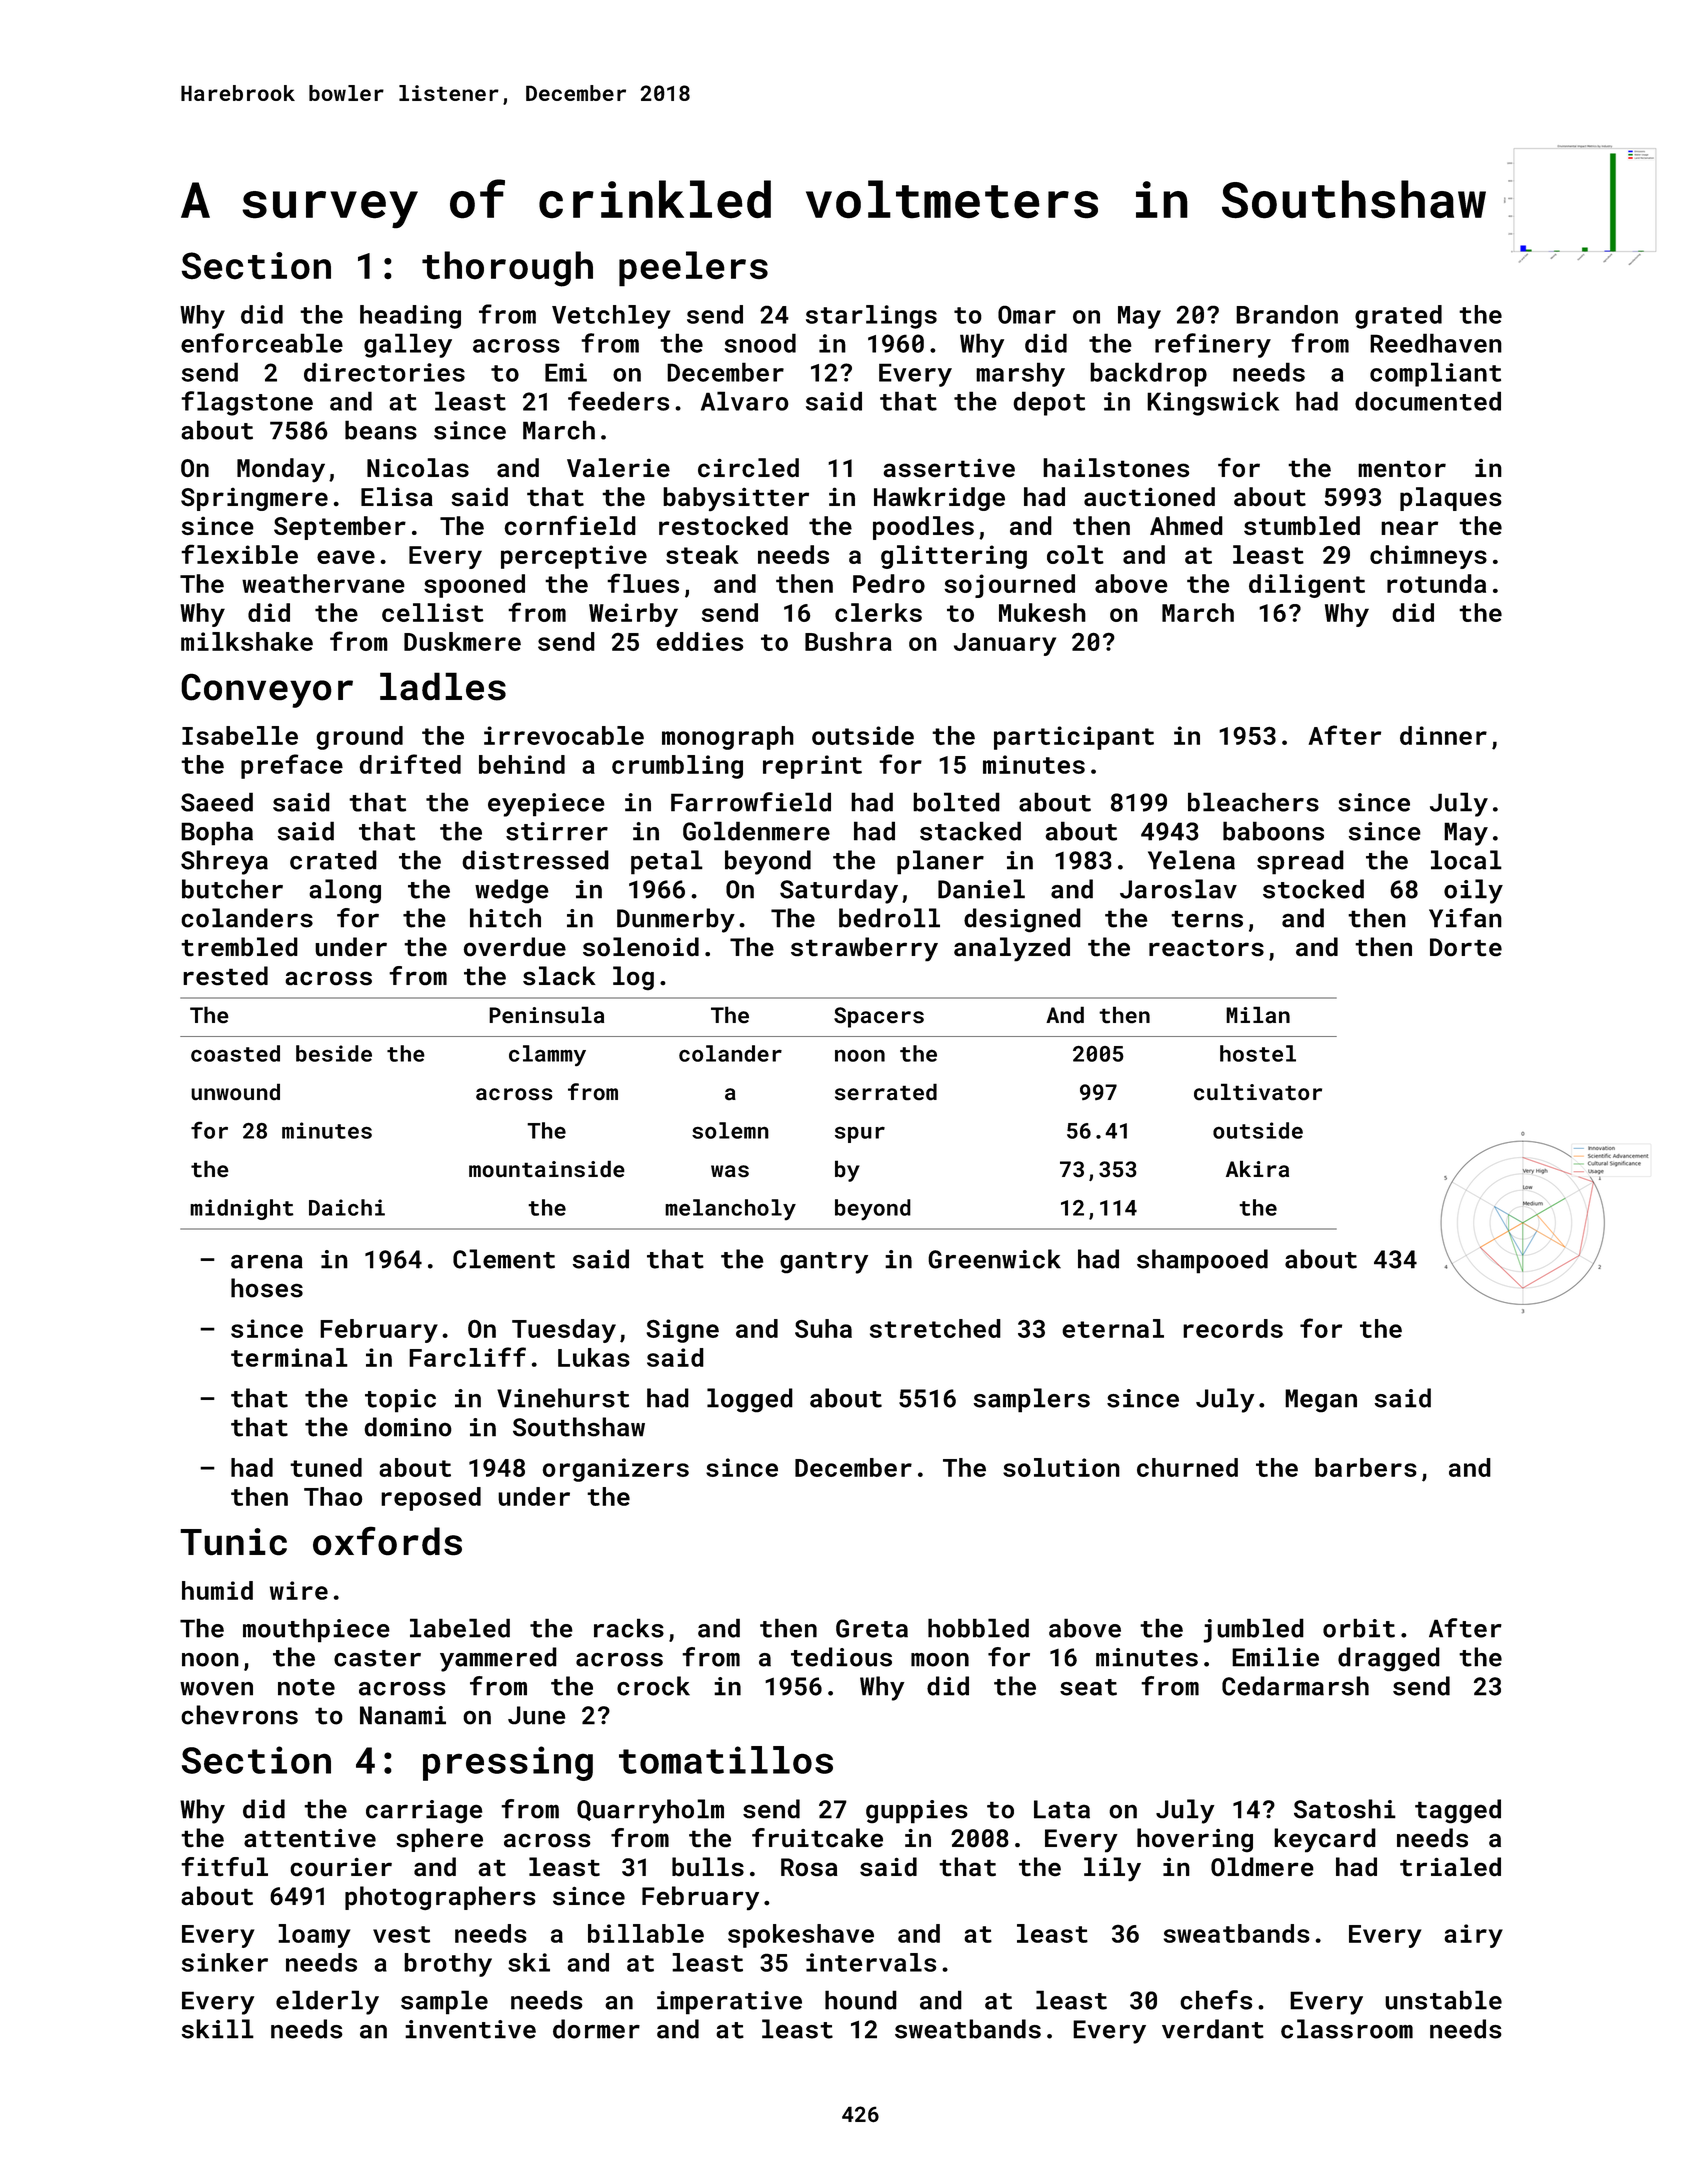 This screenshot has width=1683, height=2178. Describe the element at coordinates (848, 641) in the screenshot. I see `Bushra` at that location.
